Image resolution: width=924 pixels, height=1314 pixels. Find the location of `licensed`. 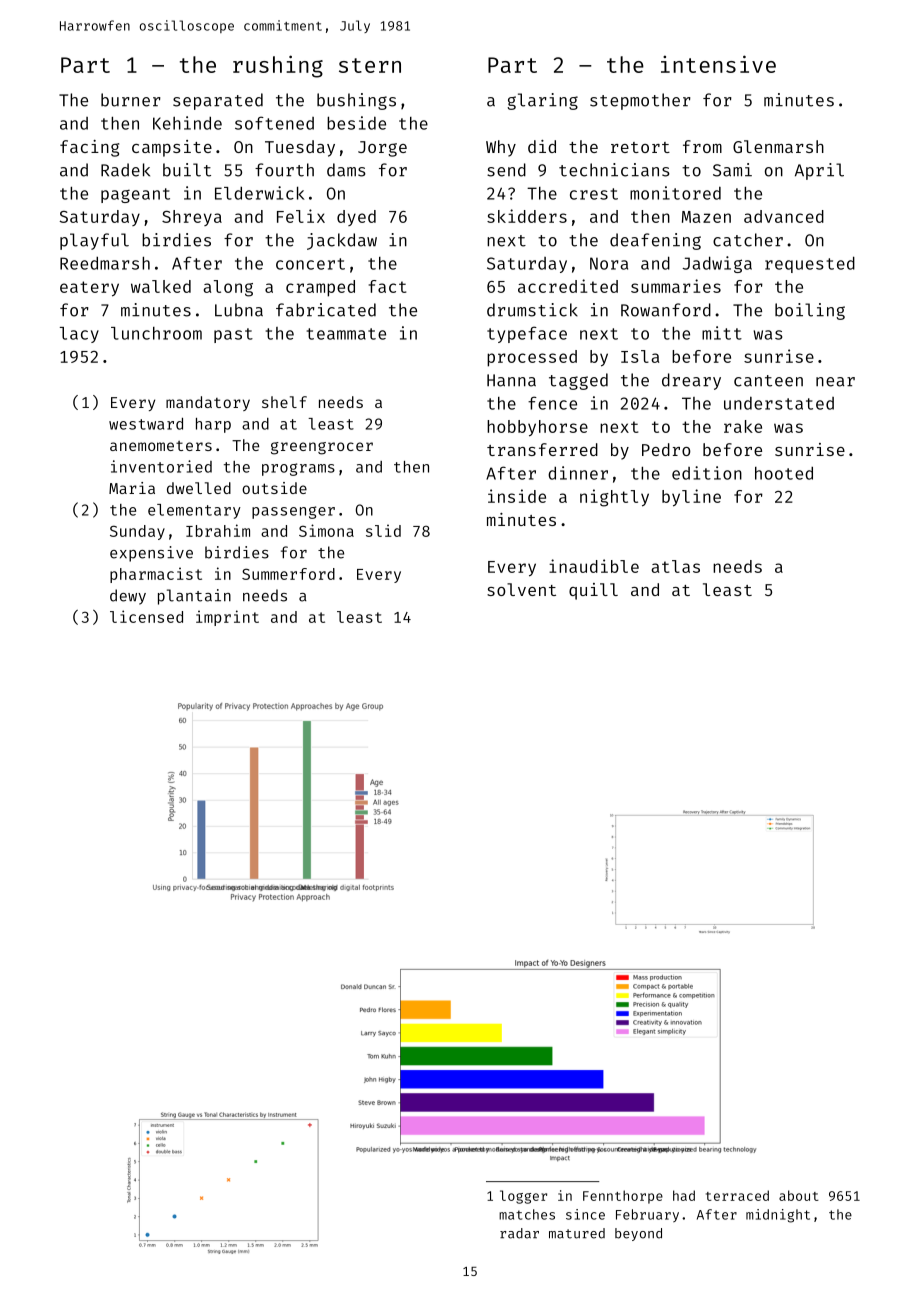

licensed is located at coordinates (146, 616).
